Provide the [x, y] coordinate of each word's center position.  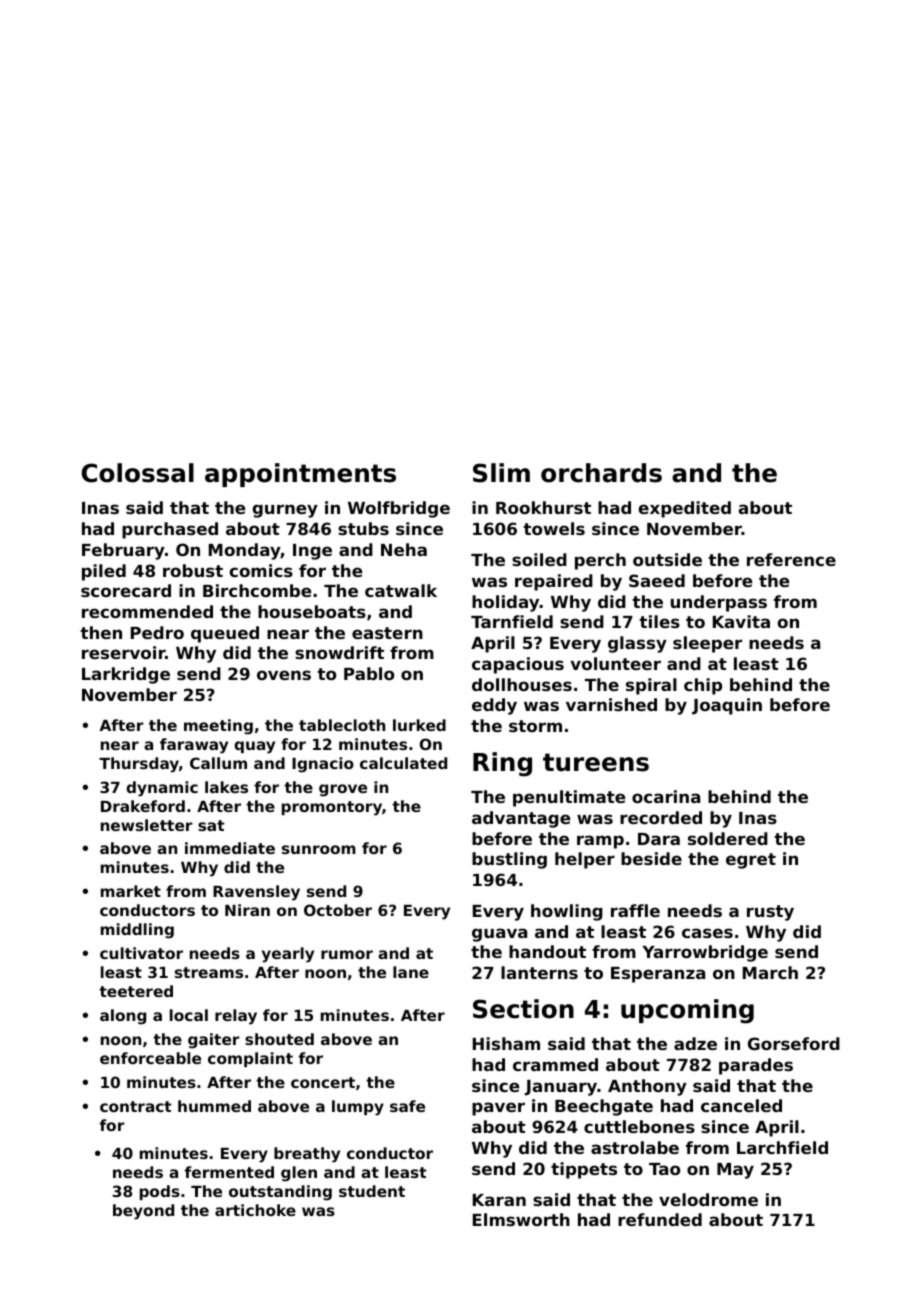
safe [407, 1106]
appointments [300, 475]
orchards [601, 473]
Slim [501, 473]
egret [751, 861]
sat [211, 825]
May [735, 1171]
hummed [214, 1106]
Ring [502, 764]
